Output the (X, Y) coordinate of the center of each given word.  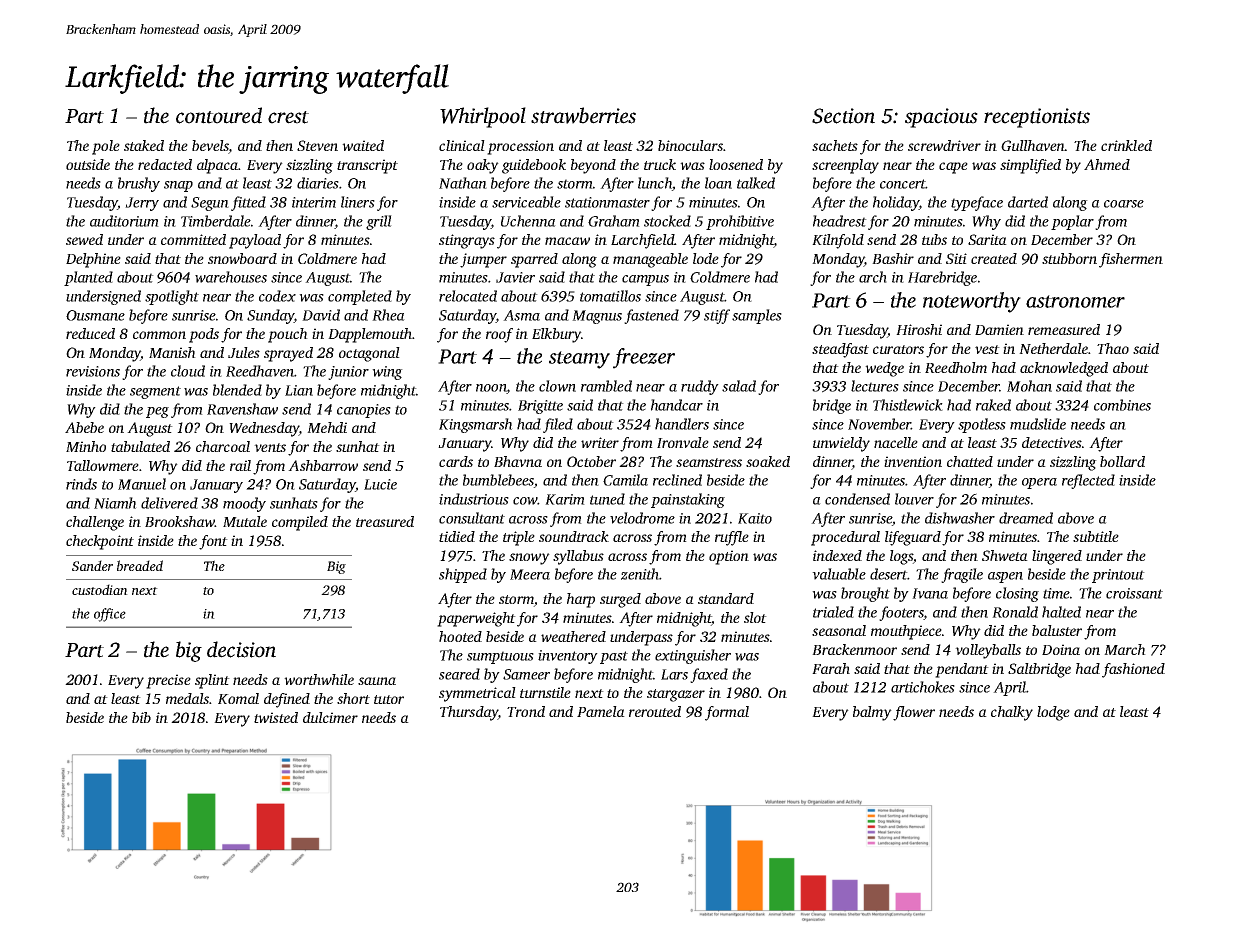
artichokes (923, 687)
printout (1118, 576)
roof (499, 335)
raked (993, 405)
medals (187, 698)
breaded (140, 565)
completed (360, 297)
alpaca (217, 166)
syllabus (578, 557)
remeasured (1064, 329)
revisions (93, 371)
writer (600, 442)
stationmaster (607, 202)
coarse (1124, 204)
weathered (573, 636)
